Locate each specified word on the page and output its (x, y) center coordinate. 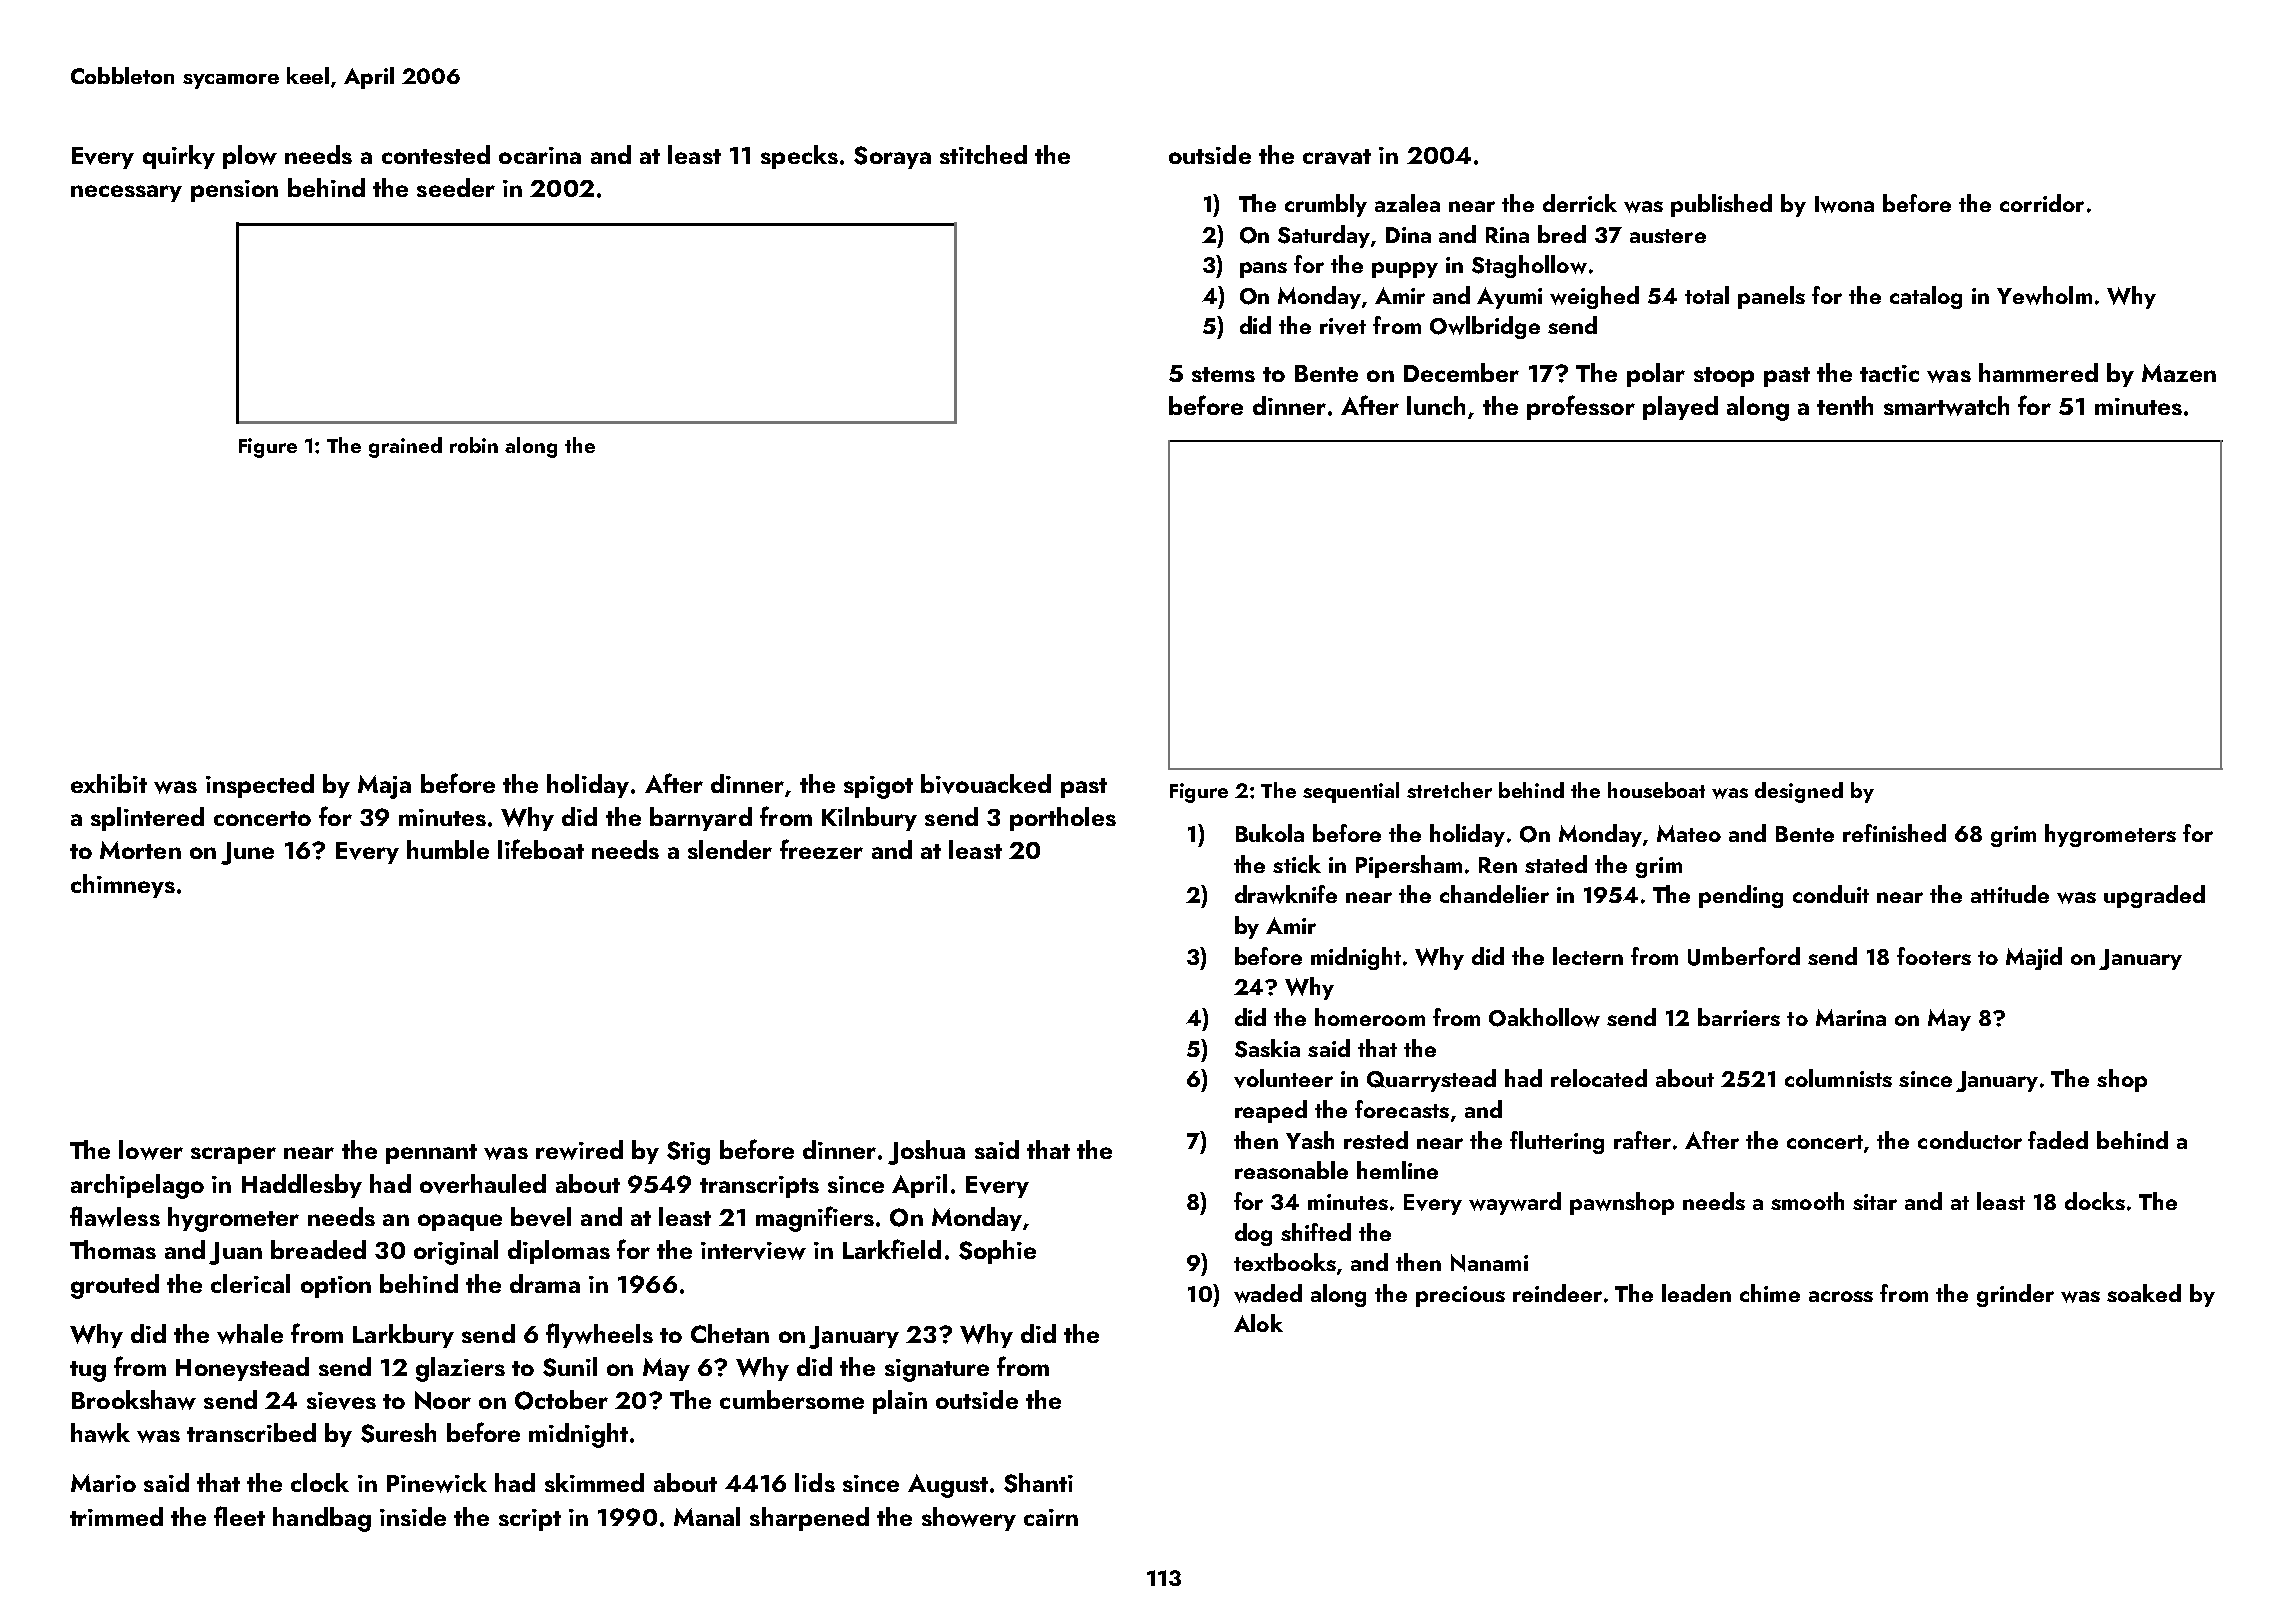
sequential (1351, 792)
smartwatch (1946, 406)
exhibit (109, 783)
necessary (126, 193)
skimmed (594, 1482)
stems (1223, 374)
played (1680, 408)
